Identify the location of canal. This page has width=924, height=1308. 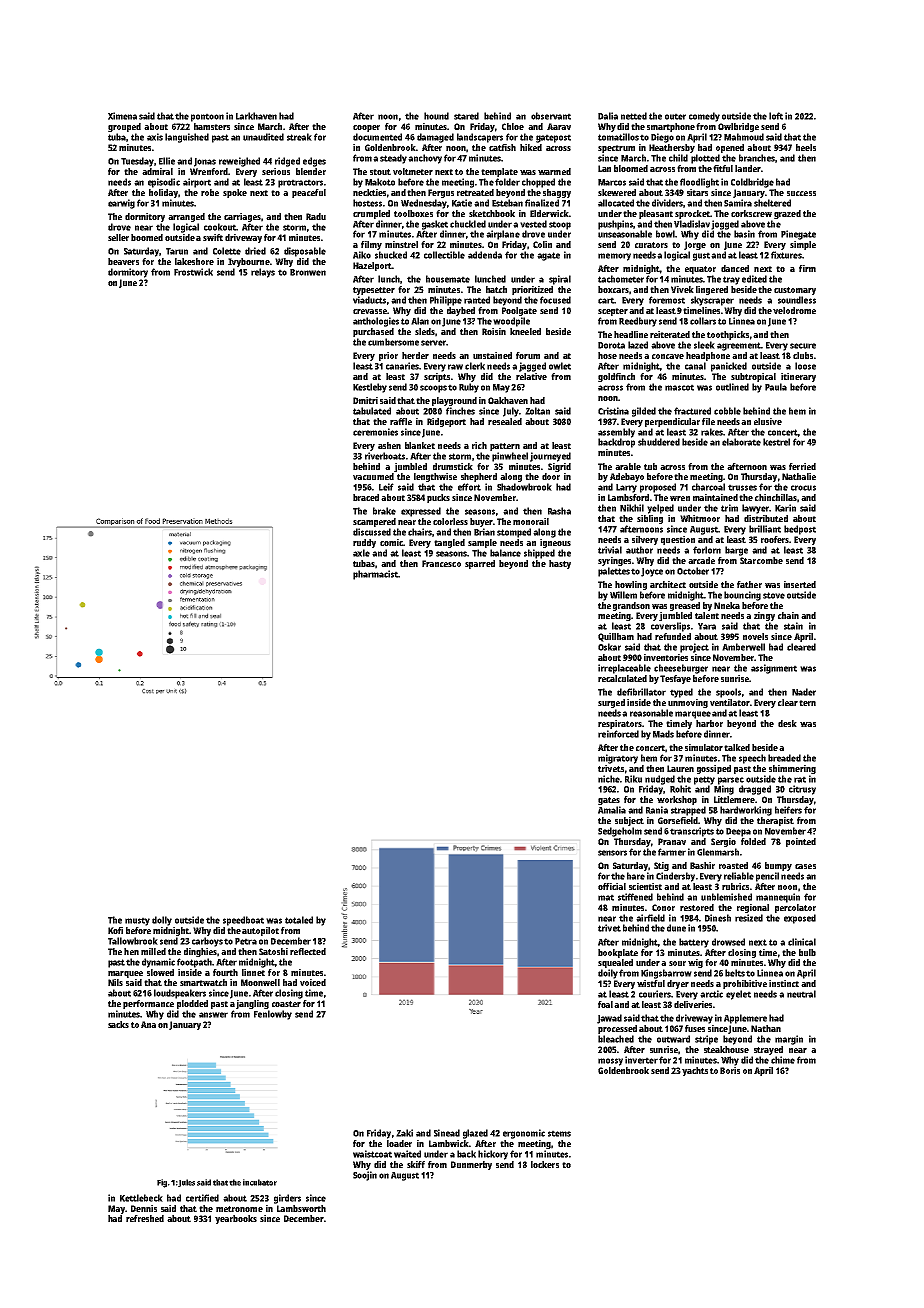
(695, 366).
